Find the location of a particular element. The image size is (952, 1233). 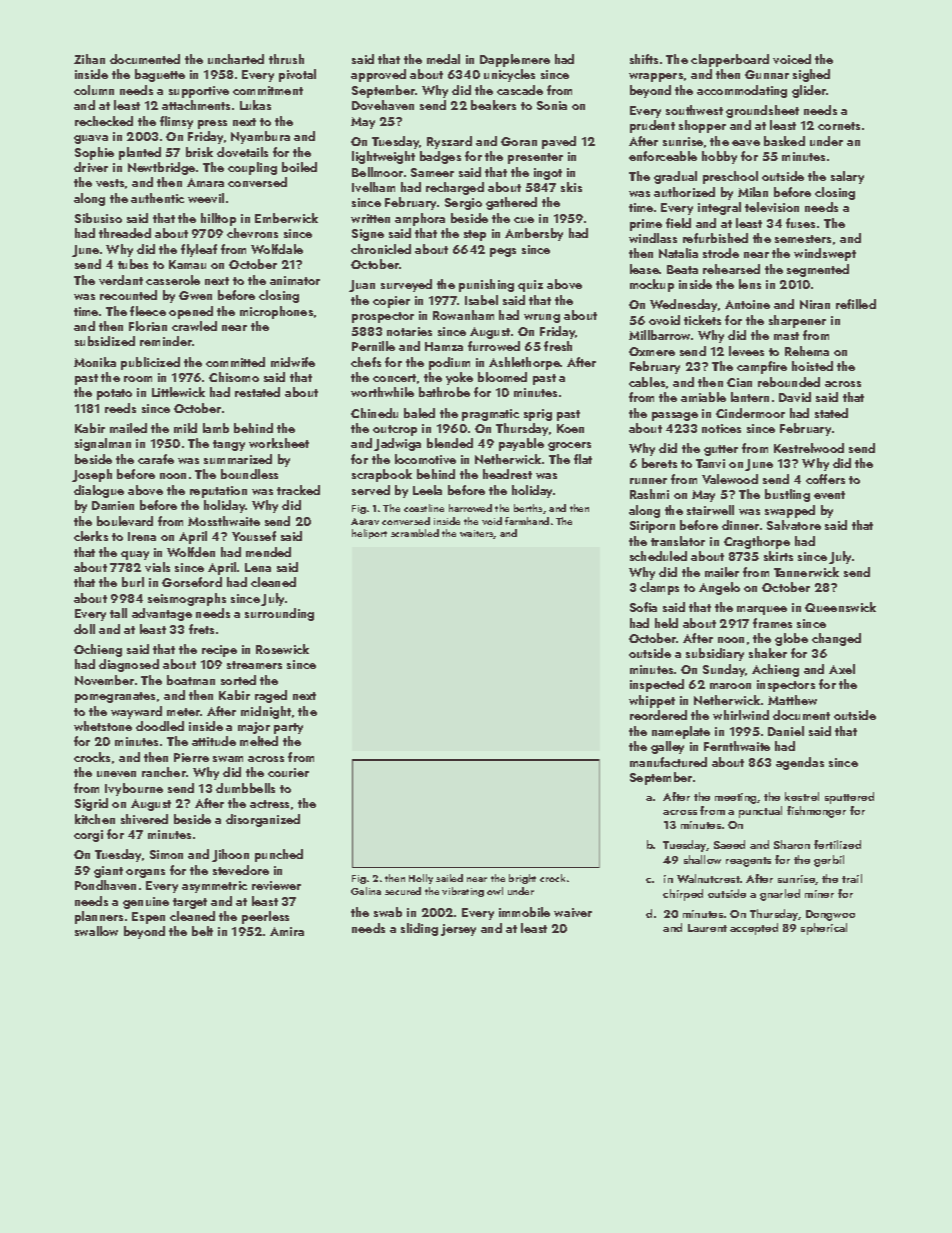

Ochieng is located at coordinates (98, 650).
